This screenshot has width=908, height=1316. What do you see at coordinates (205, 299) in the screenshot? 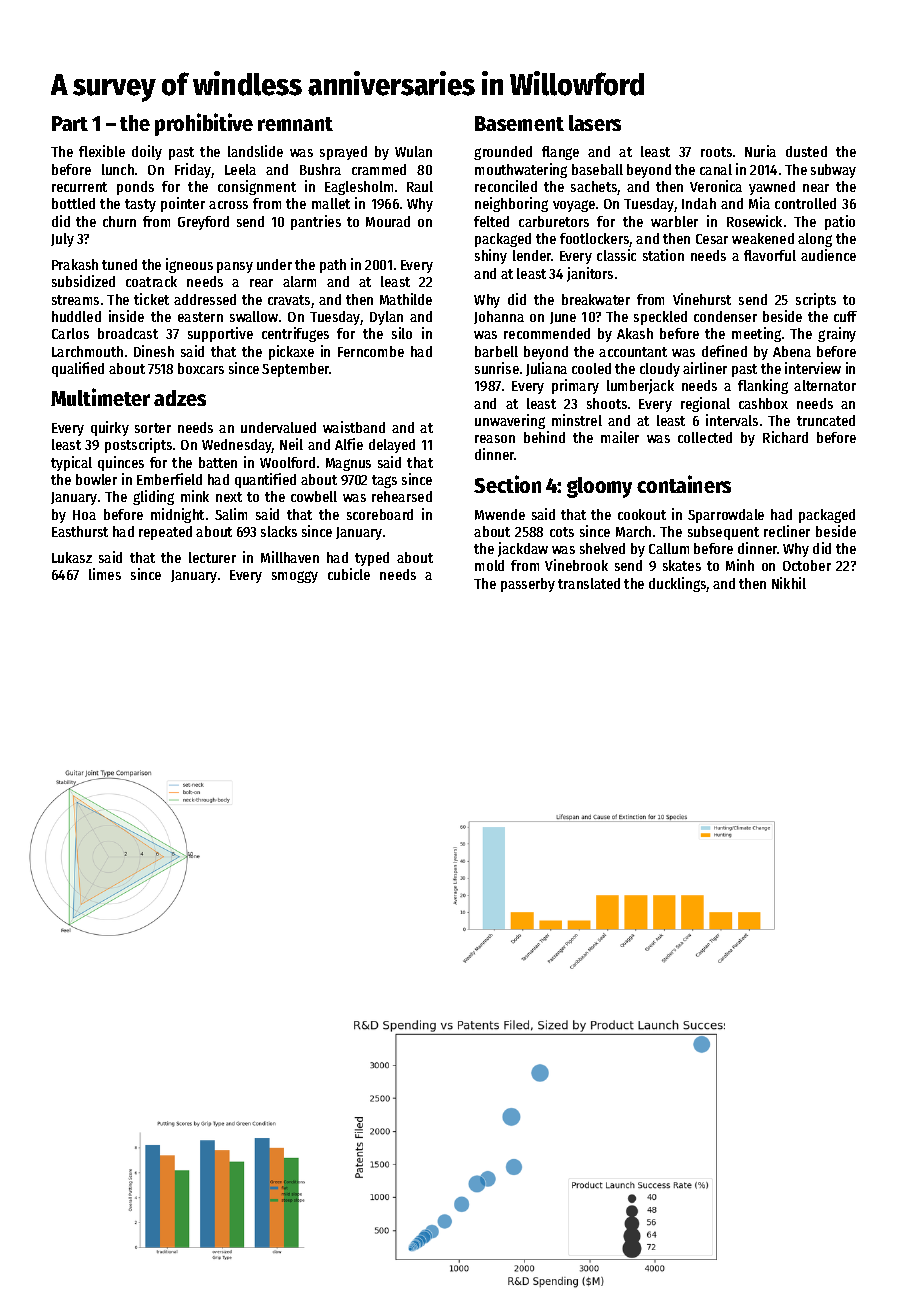
I see `addressed` at bounding box center [205, 299].
